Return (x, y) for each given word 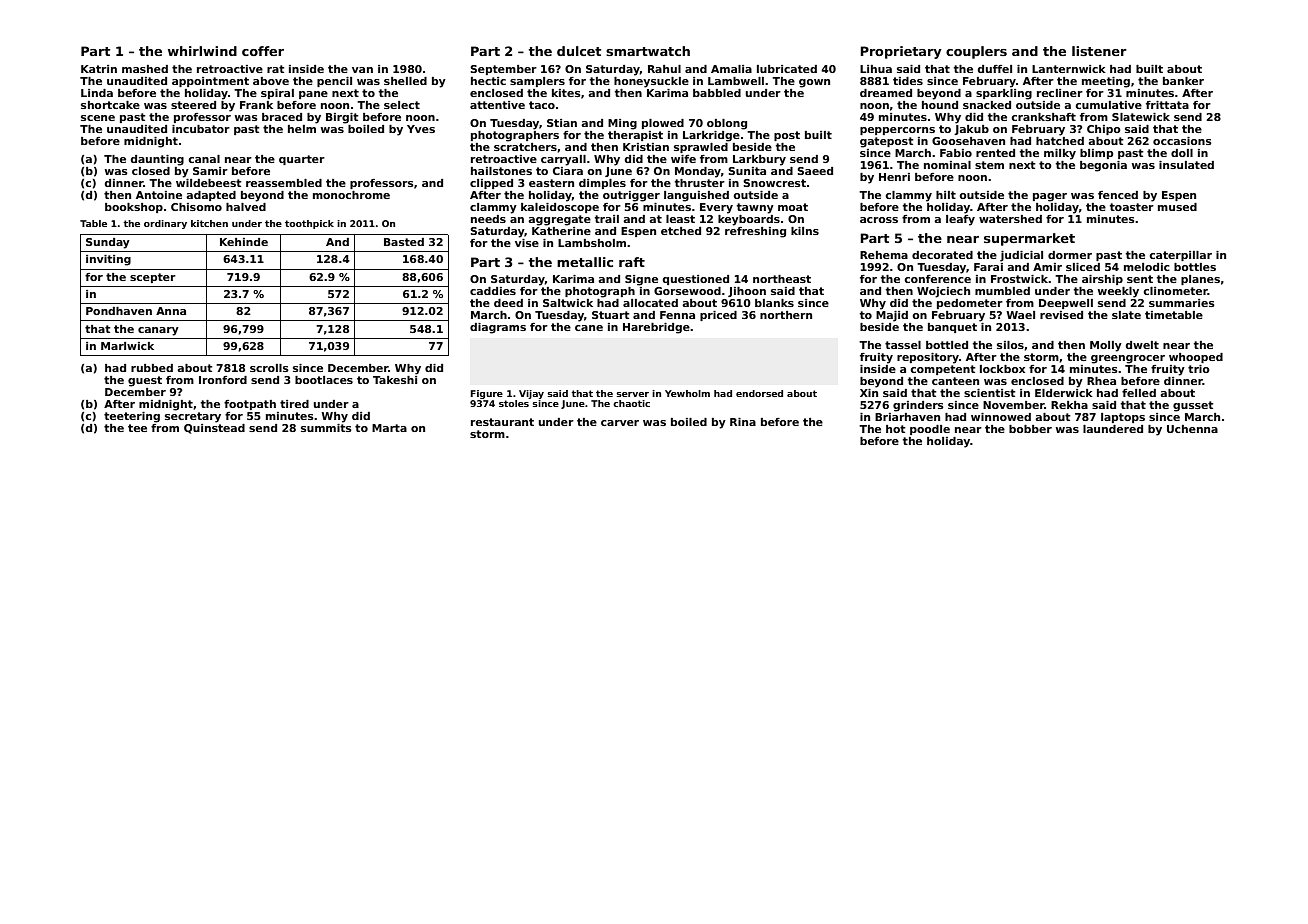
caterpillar (1180, 256)
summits (326, 428)
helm (302, 129)
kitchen (209, 223)
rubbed (152, 368)
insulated (1186, 165)
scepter (153, 278)
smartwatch (648, 51)
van (362, 70)
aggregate (559, 220)
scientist (989, 393)
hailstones (501, 171)
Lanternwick (1069, 69)
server (632, 394)
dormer (1070, 255)
